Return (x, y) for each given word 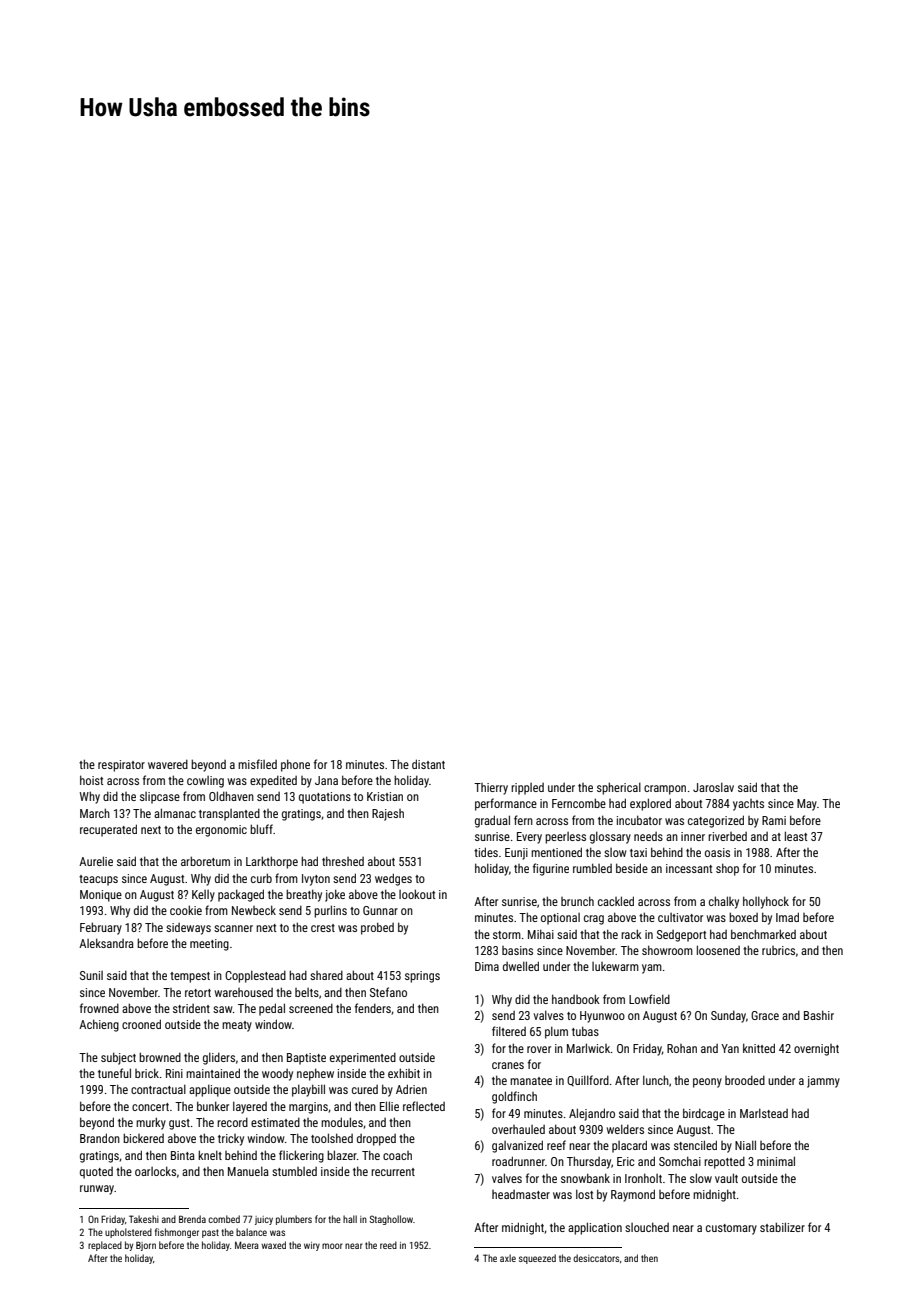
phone (295, 765)
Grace (765, 1015)
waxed (273, 1245)
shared (326, 975)
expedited (273, 781)
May (807, 805)
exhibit (404, 1073)
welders (625, 1129)
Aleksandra (106, 943)
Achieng (99, 1025)
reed (388, 1245)
